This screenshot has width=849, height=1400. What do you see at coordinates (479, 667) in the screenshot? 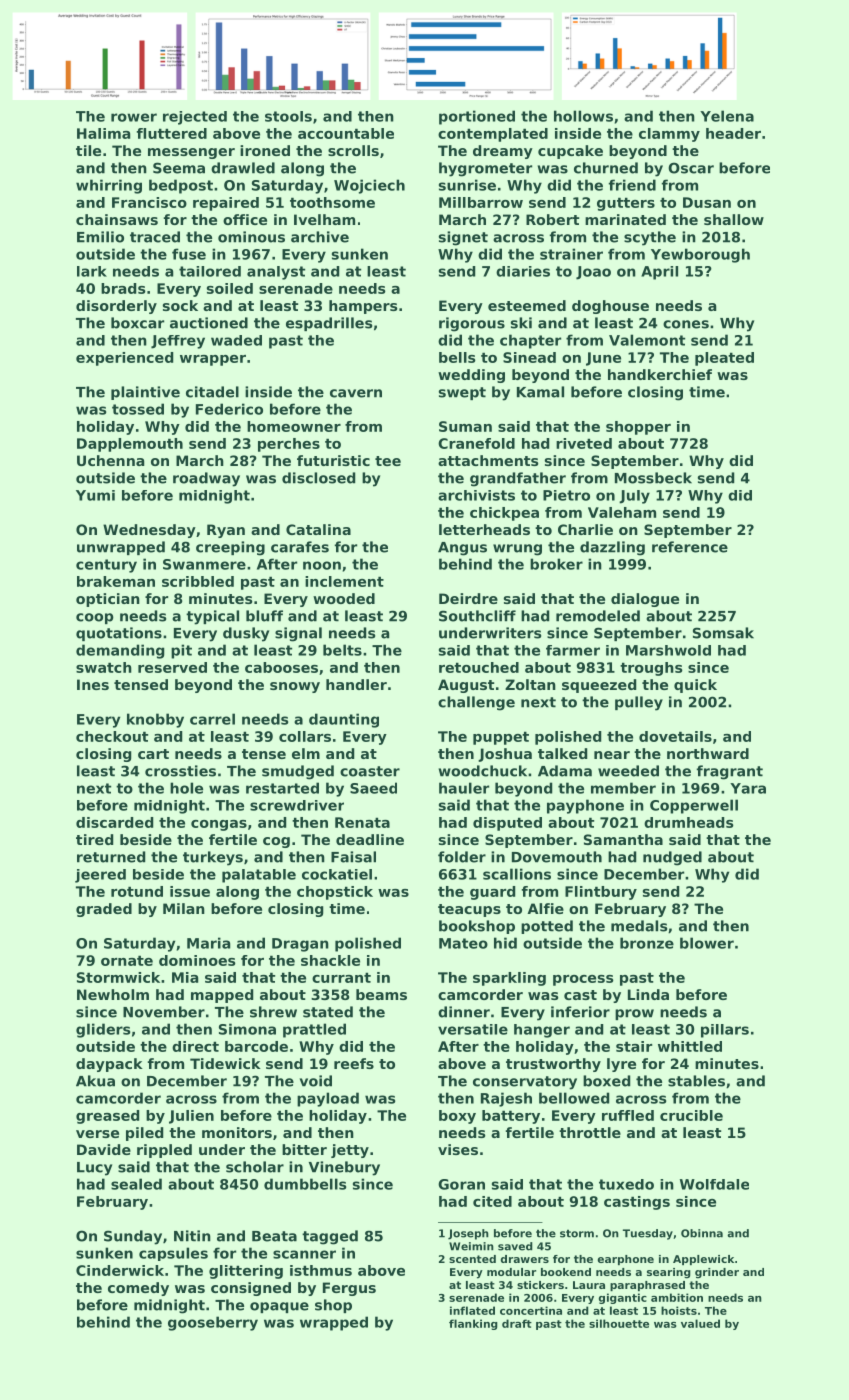
I see `retouched` at bounding box center [479, 667].
